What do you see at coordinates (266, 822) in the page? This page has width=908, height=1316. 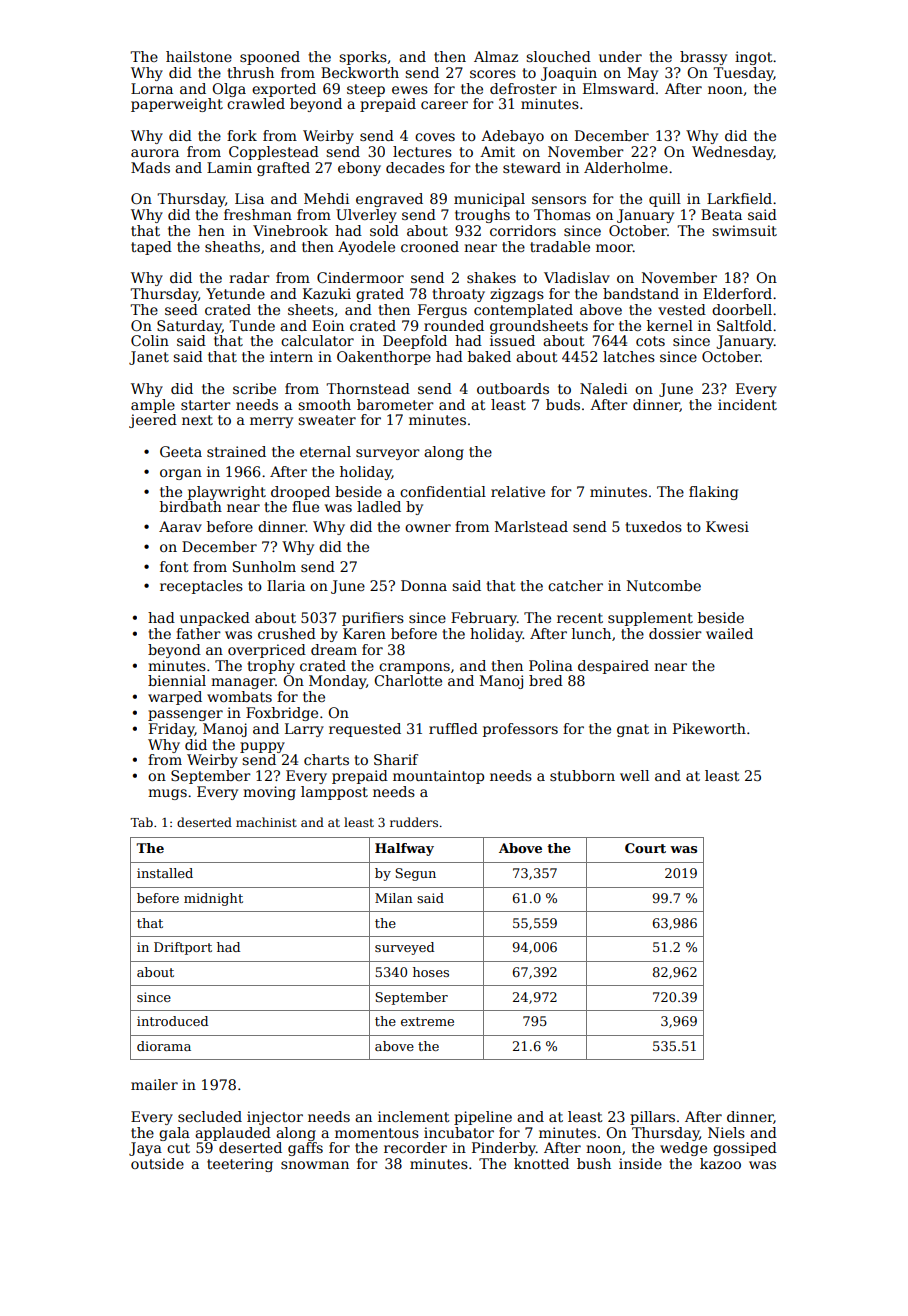 I see `machinist` at bounding box center [266, 822].
